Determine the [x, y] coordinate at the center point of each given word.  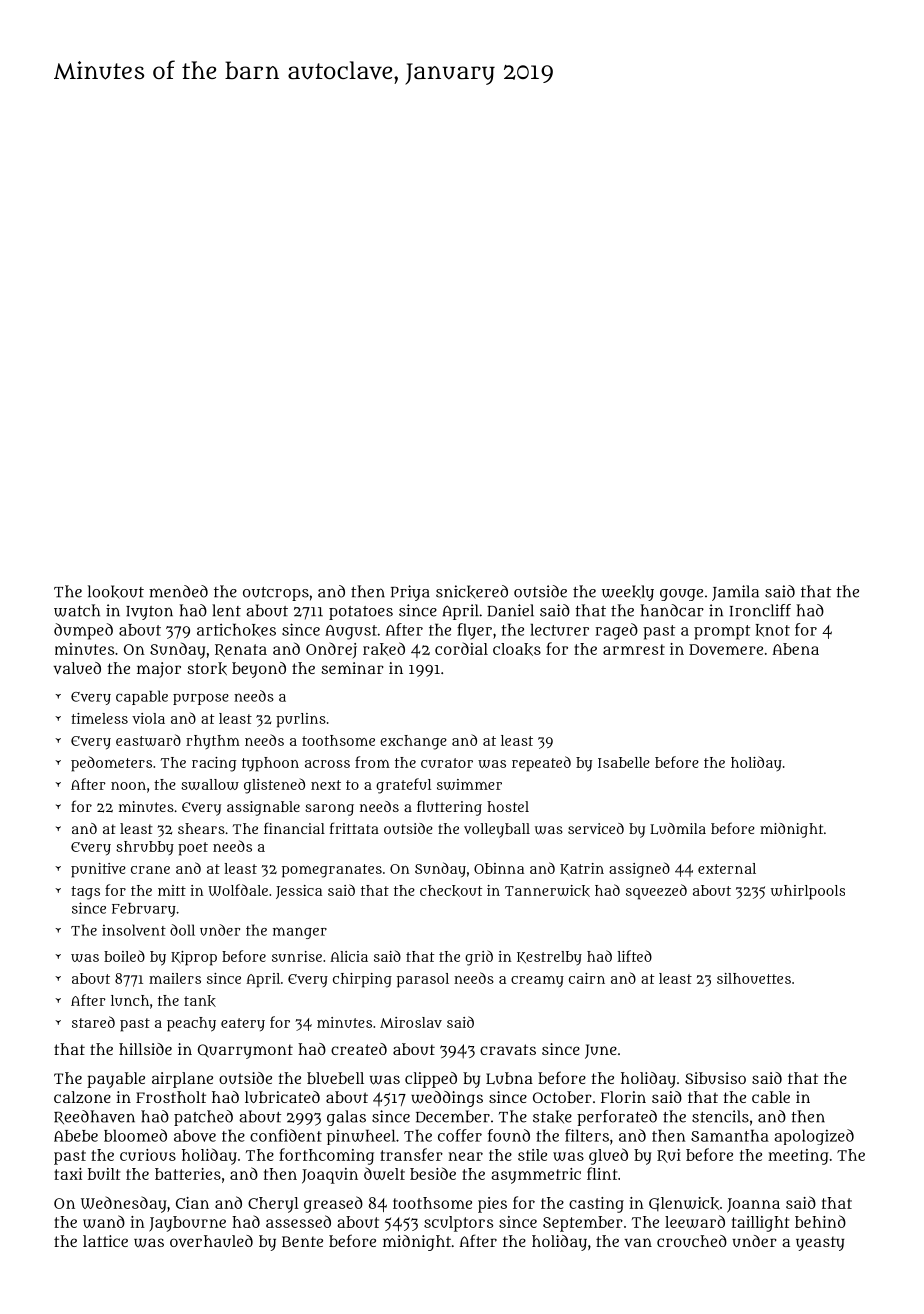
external [727, 868]
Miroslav [411, 1022]
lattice [105, 1241]
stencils [720, 1116]
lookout [116, 592]
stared [93, 1022]
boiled [124, 956]
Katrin [582, 869]
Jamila [735, 593]
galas [346, 1118]
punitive [98, 870]
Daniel [510, 610]
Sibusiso [715, 1078]
